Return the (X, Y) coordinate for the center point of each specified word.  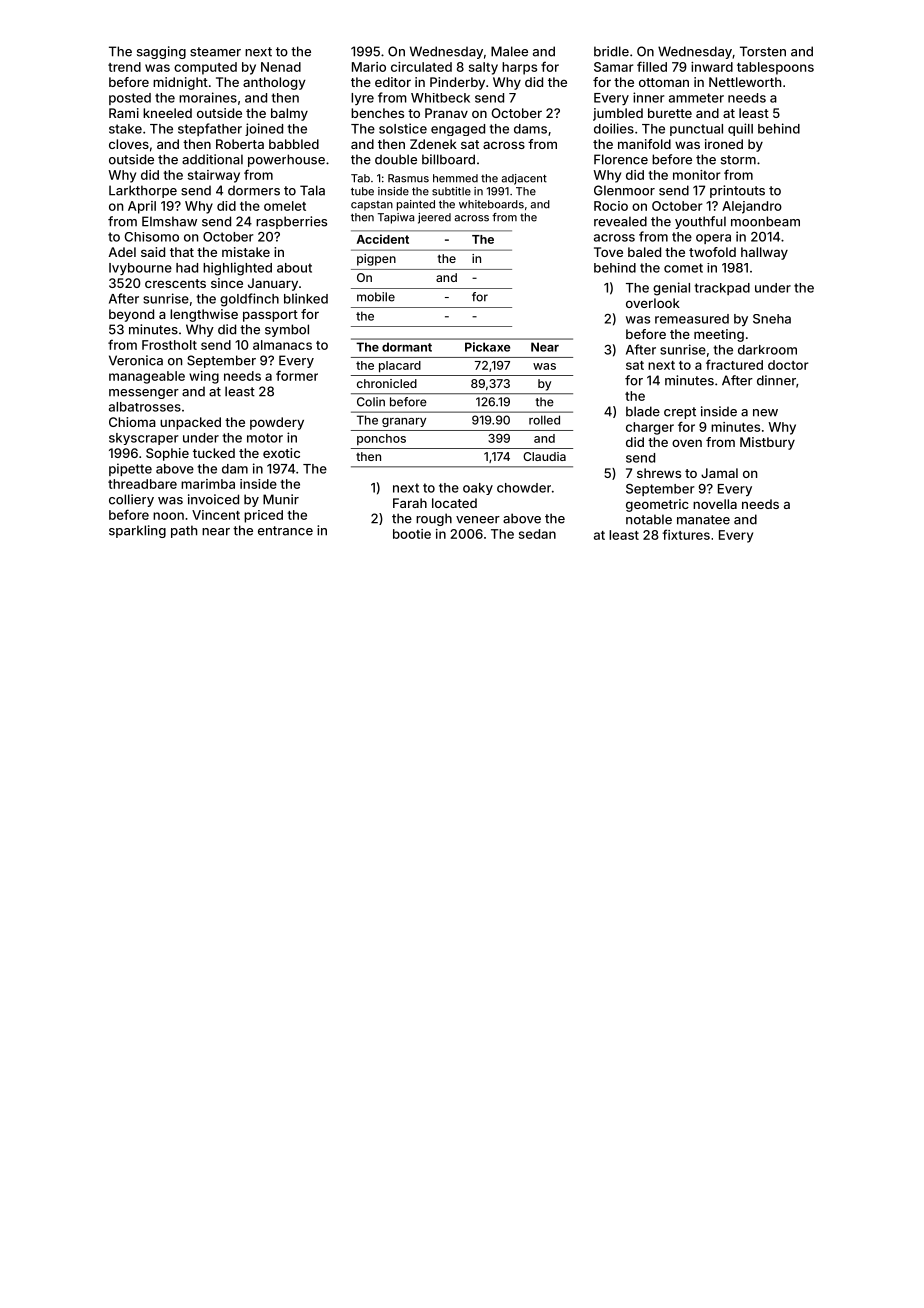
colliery (131, 500)
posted (130, 99)
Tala (312, 190)
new (765, 413)
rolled (544, 420)
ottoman (664, 82)
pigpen (376, 260)
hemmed (455, 178)
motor (265, 438)
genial (671, 289)
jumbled (618, 114)
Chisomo (151, 237)
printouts (737, 191)
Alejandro (752, 207)
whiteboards (491, 204)
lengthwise (204, 315)
